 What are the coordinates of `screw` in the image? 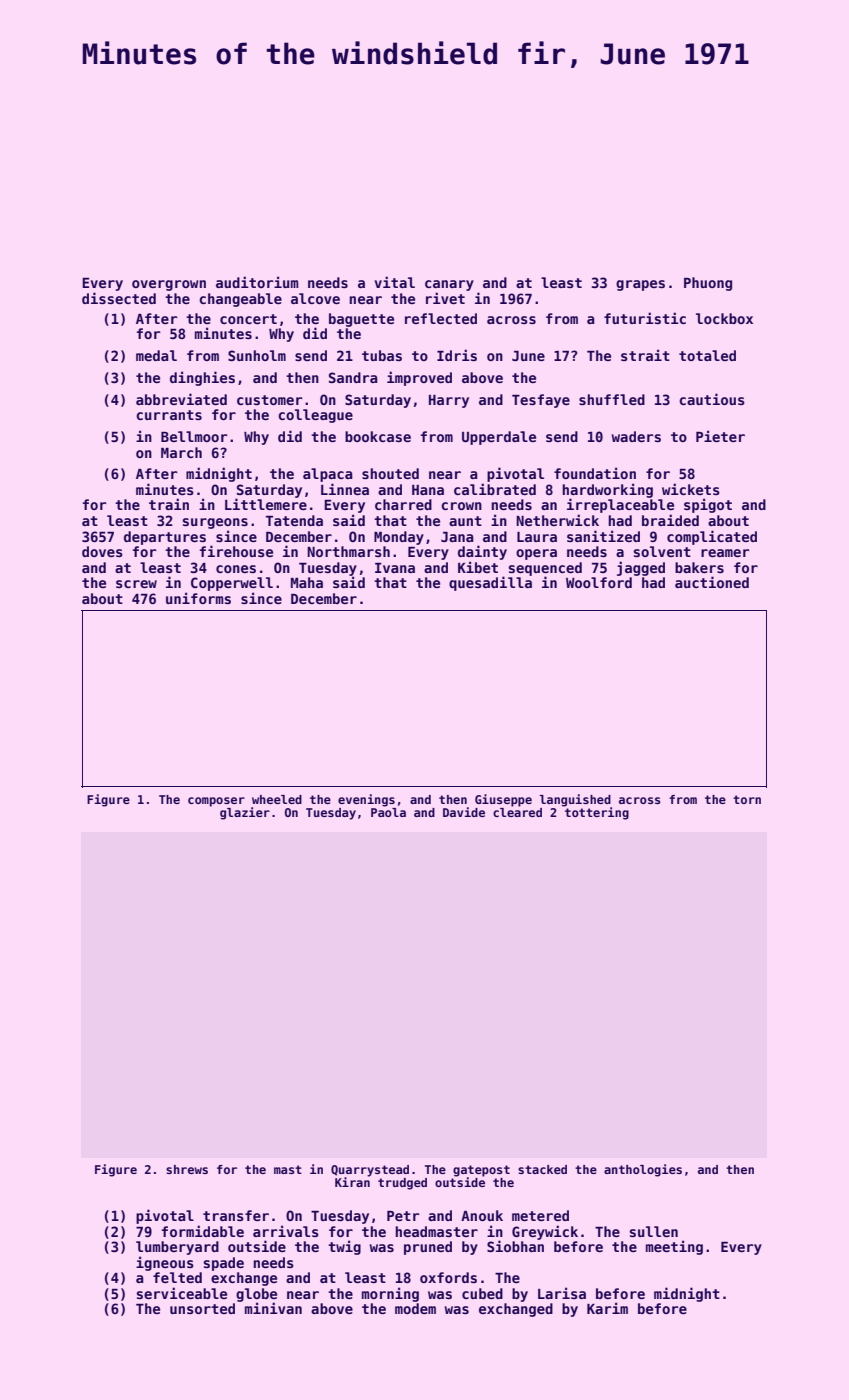 It's located at (136, 584).
